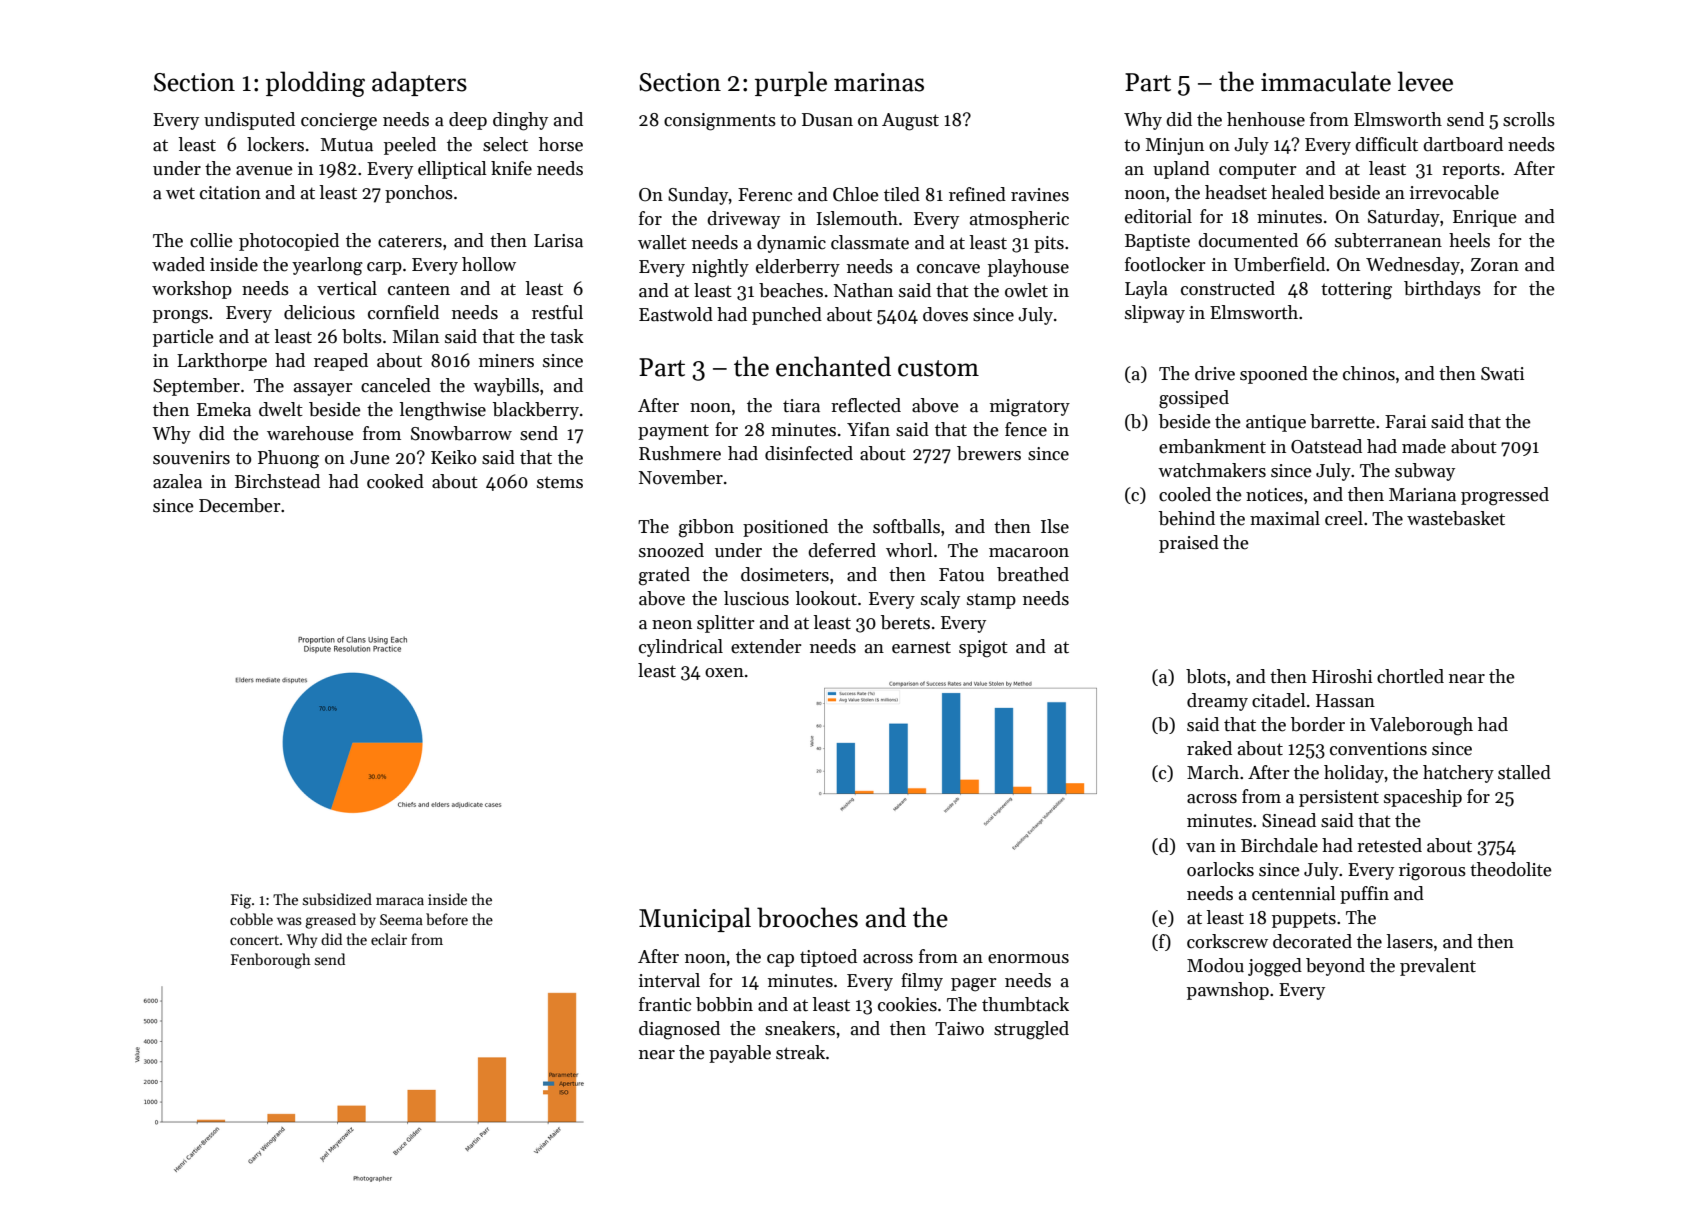 Image resolution: width=1708 pixels, height=1208 pixels. I want to click on prongs, so click(180, 317).
